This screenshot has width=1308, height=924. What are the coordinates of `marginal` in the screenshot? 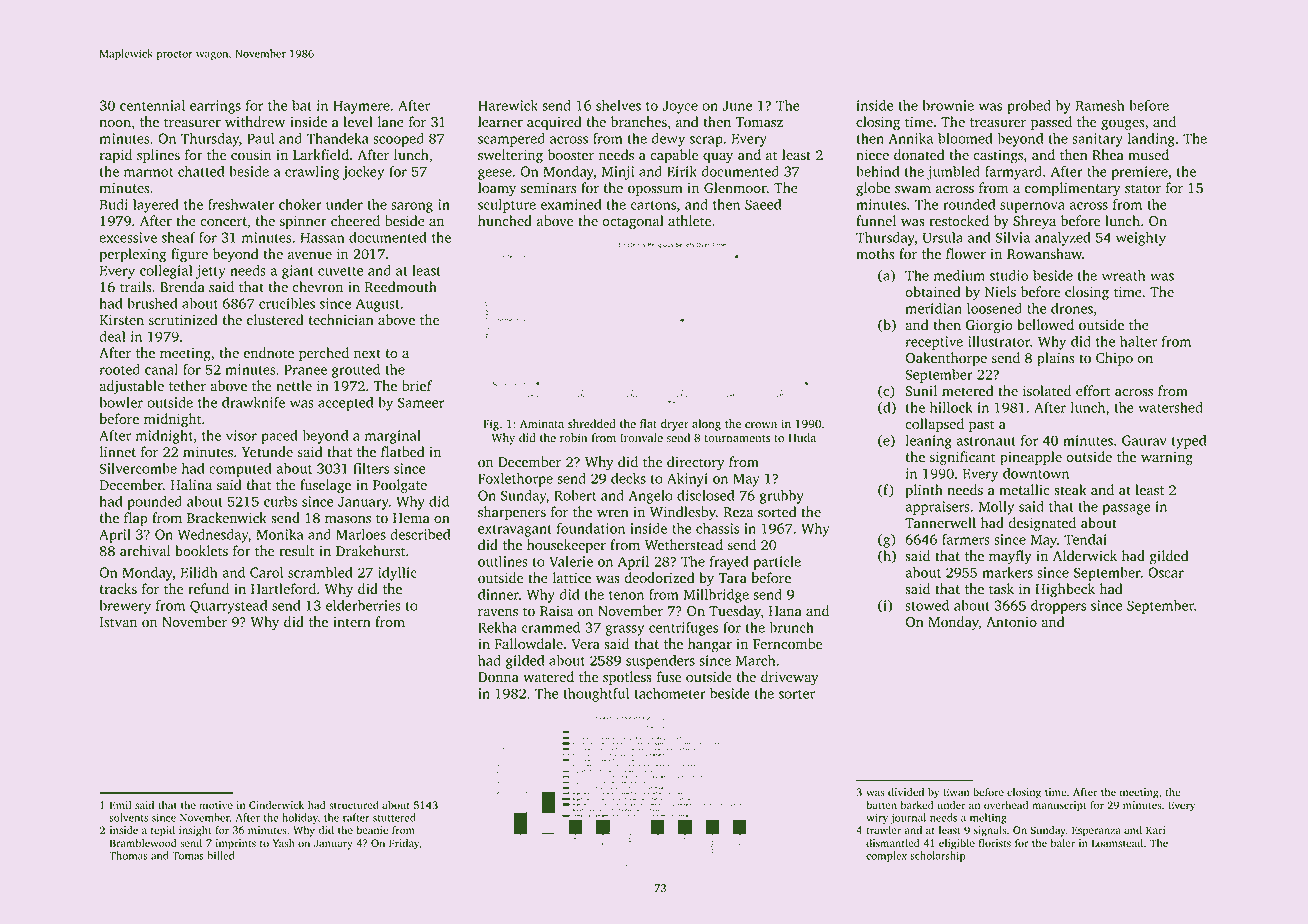 It's located at (393, 437).
